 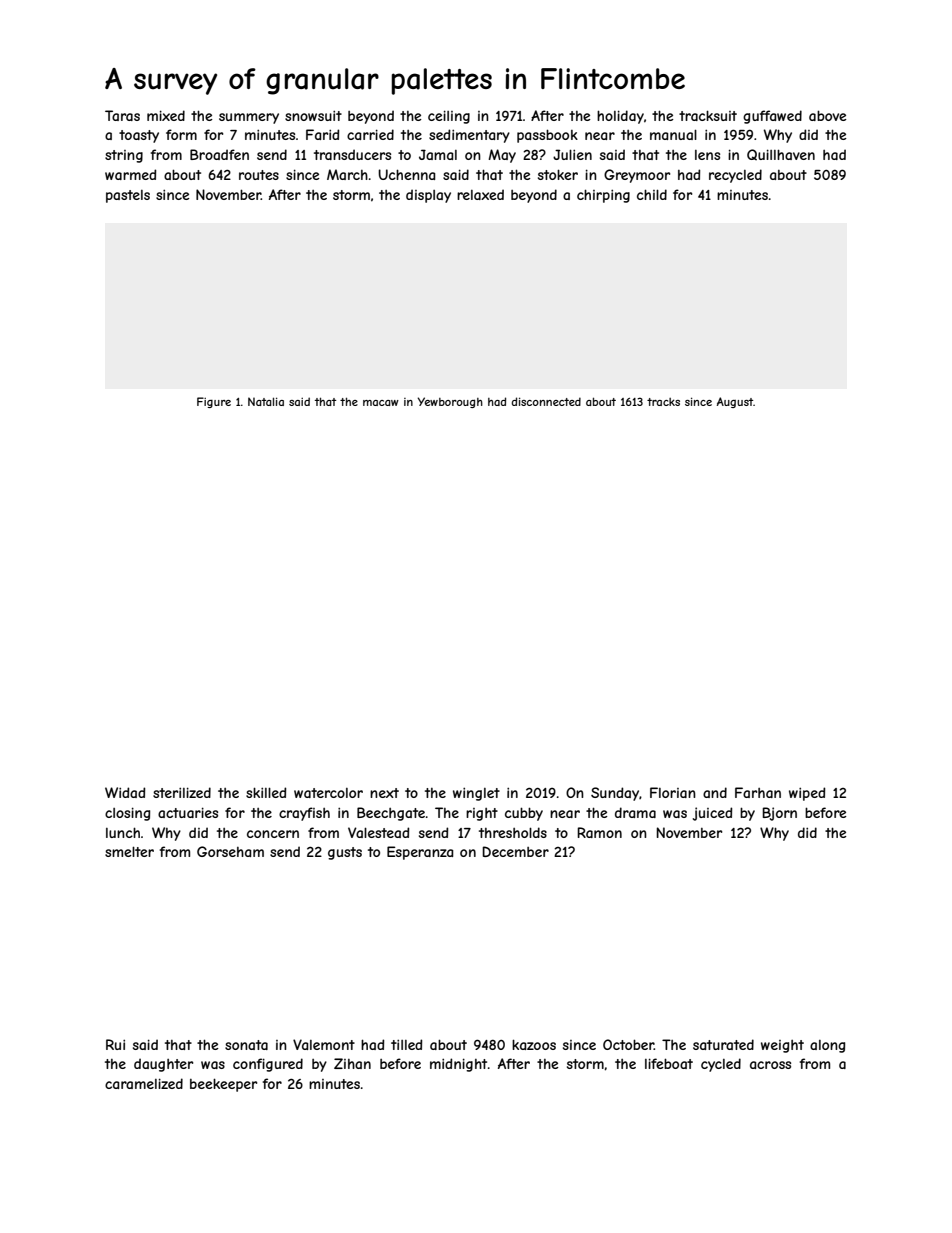 I want to click on caramelized, so click(x=144, y=1083).
